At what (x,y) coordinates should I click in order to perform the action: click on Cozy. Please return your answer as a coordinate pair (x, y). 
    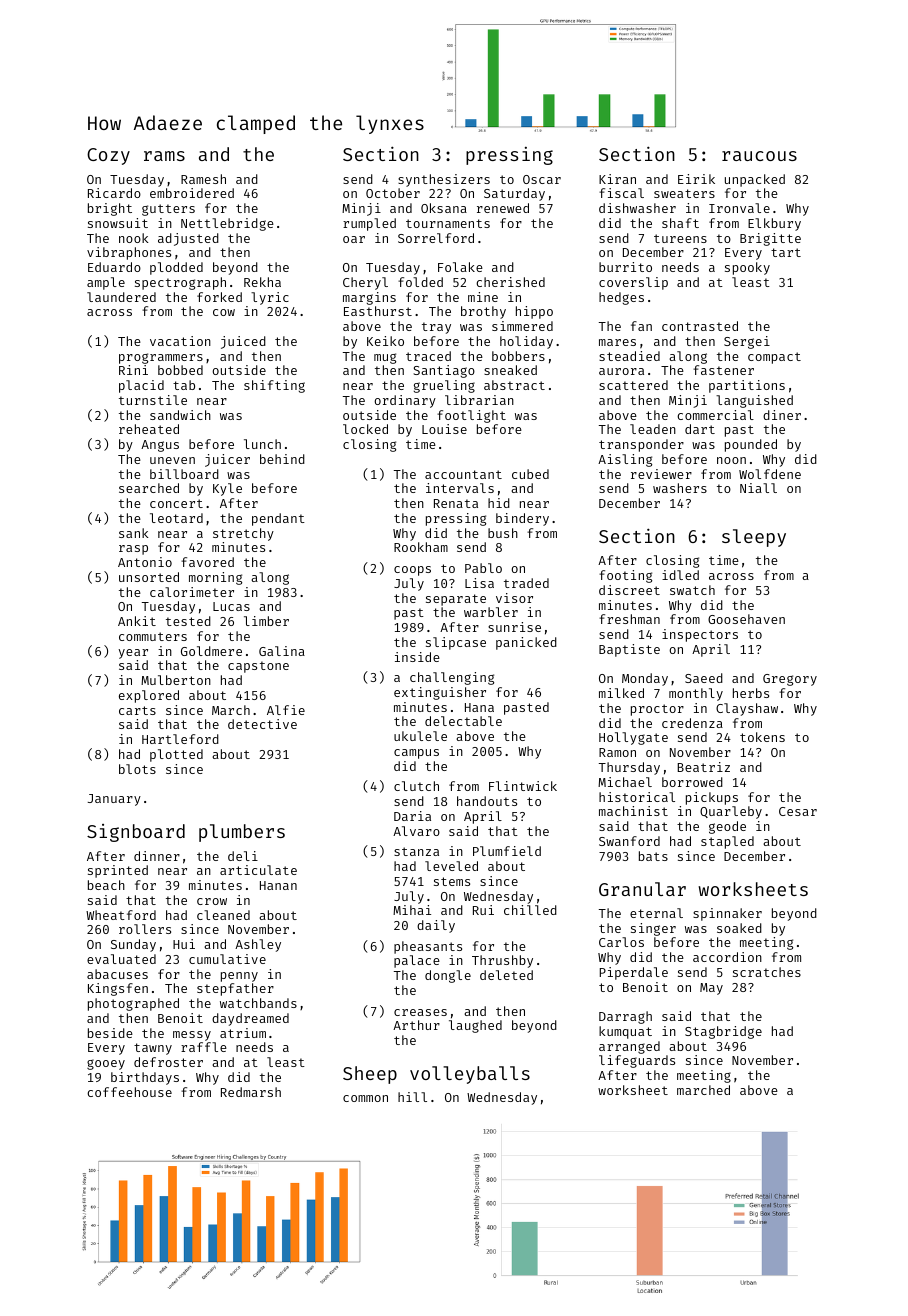
    Looking at the image, I should click on (108, 156).
